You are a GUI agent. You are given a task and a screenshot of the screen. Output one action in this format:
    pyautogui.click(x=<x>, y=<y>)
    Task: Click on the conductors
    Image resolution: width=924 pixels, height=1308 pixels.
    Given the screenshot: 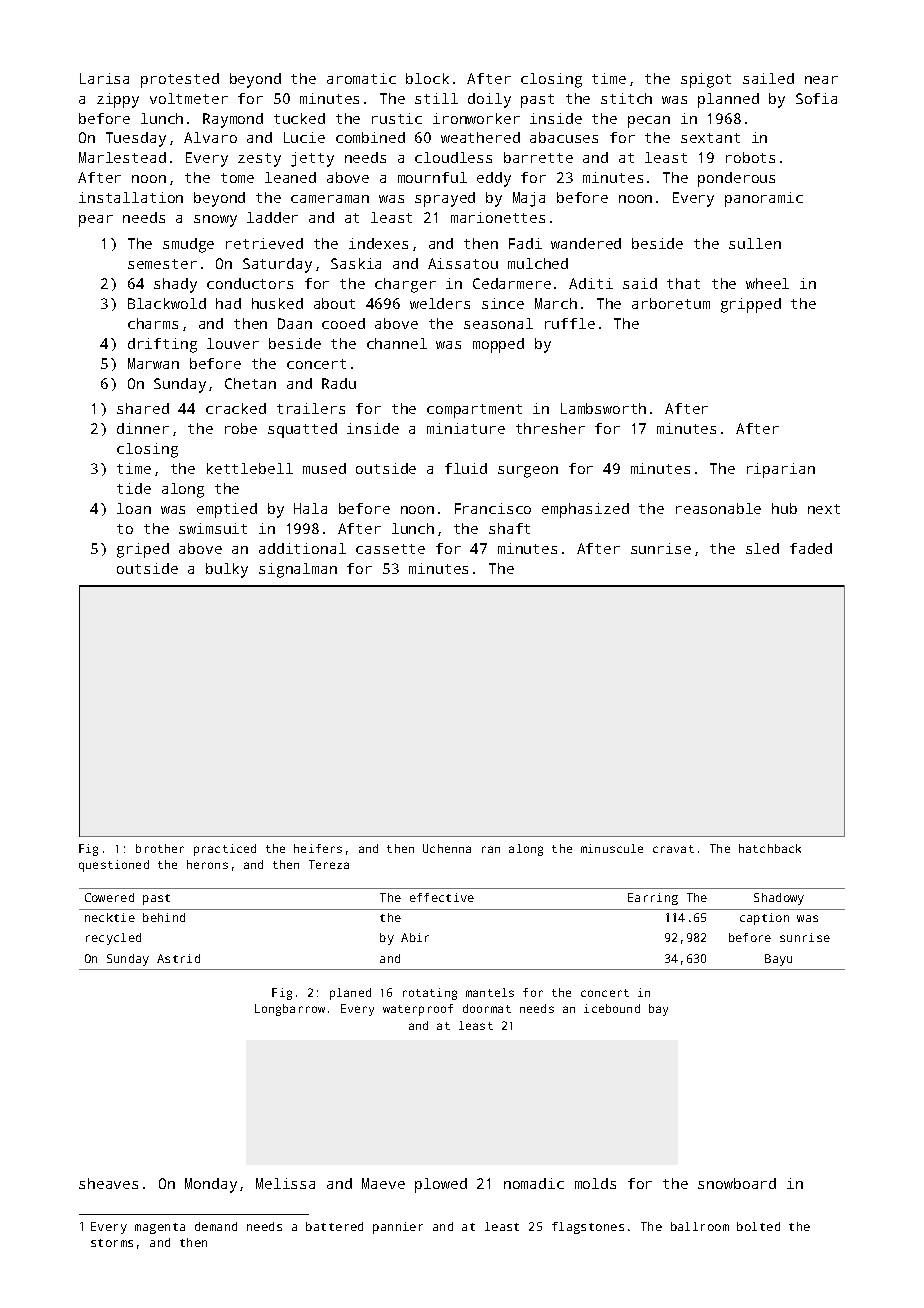 What is the action you would take?
    pyautogui.click(x=250, y=283)
